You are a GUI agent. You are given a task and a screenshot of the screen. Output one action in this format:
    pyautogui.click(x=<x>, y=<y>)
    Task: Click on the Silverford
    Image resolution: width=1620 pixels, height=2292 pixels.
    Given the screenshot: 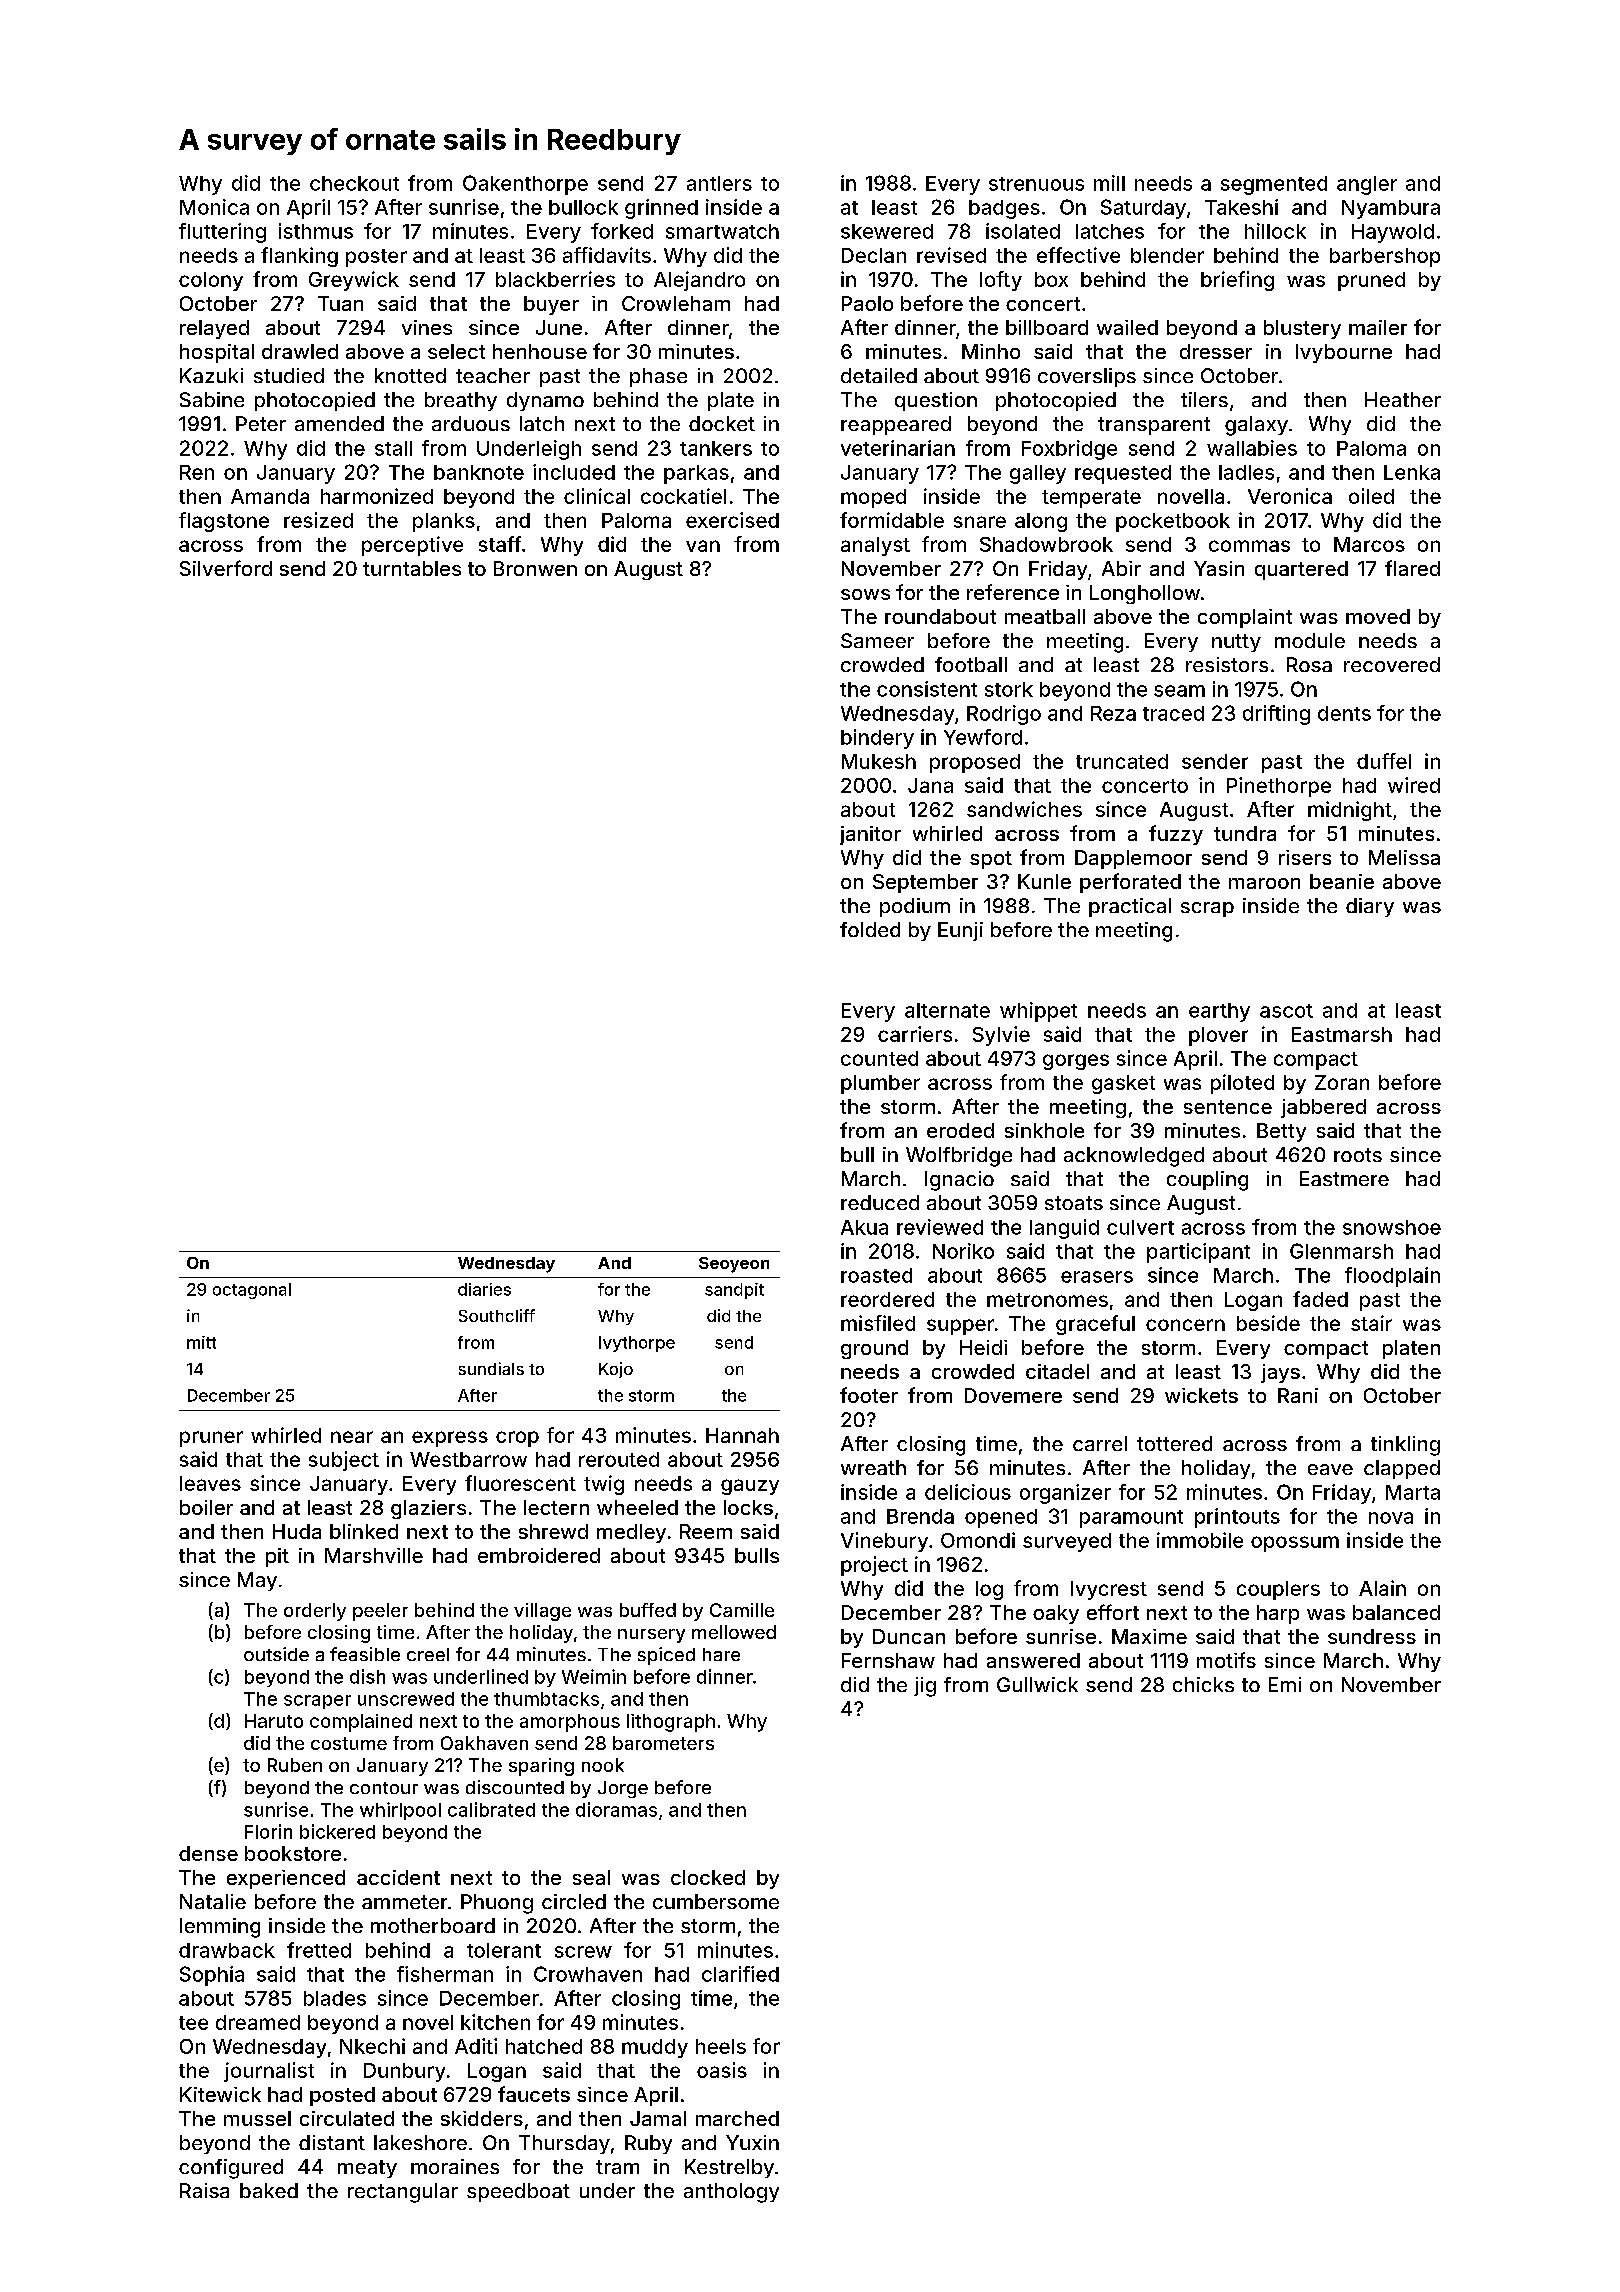 What is the action you would take?
    pyautogui.click(x=226, y=568)
